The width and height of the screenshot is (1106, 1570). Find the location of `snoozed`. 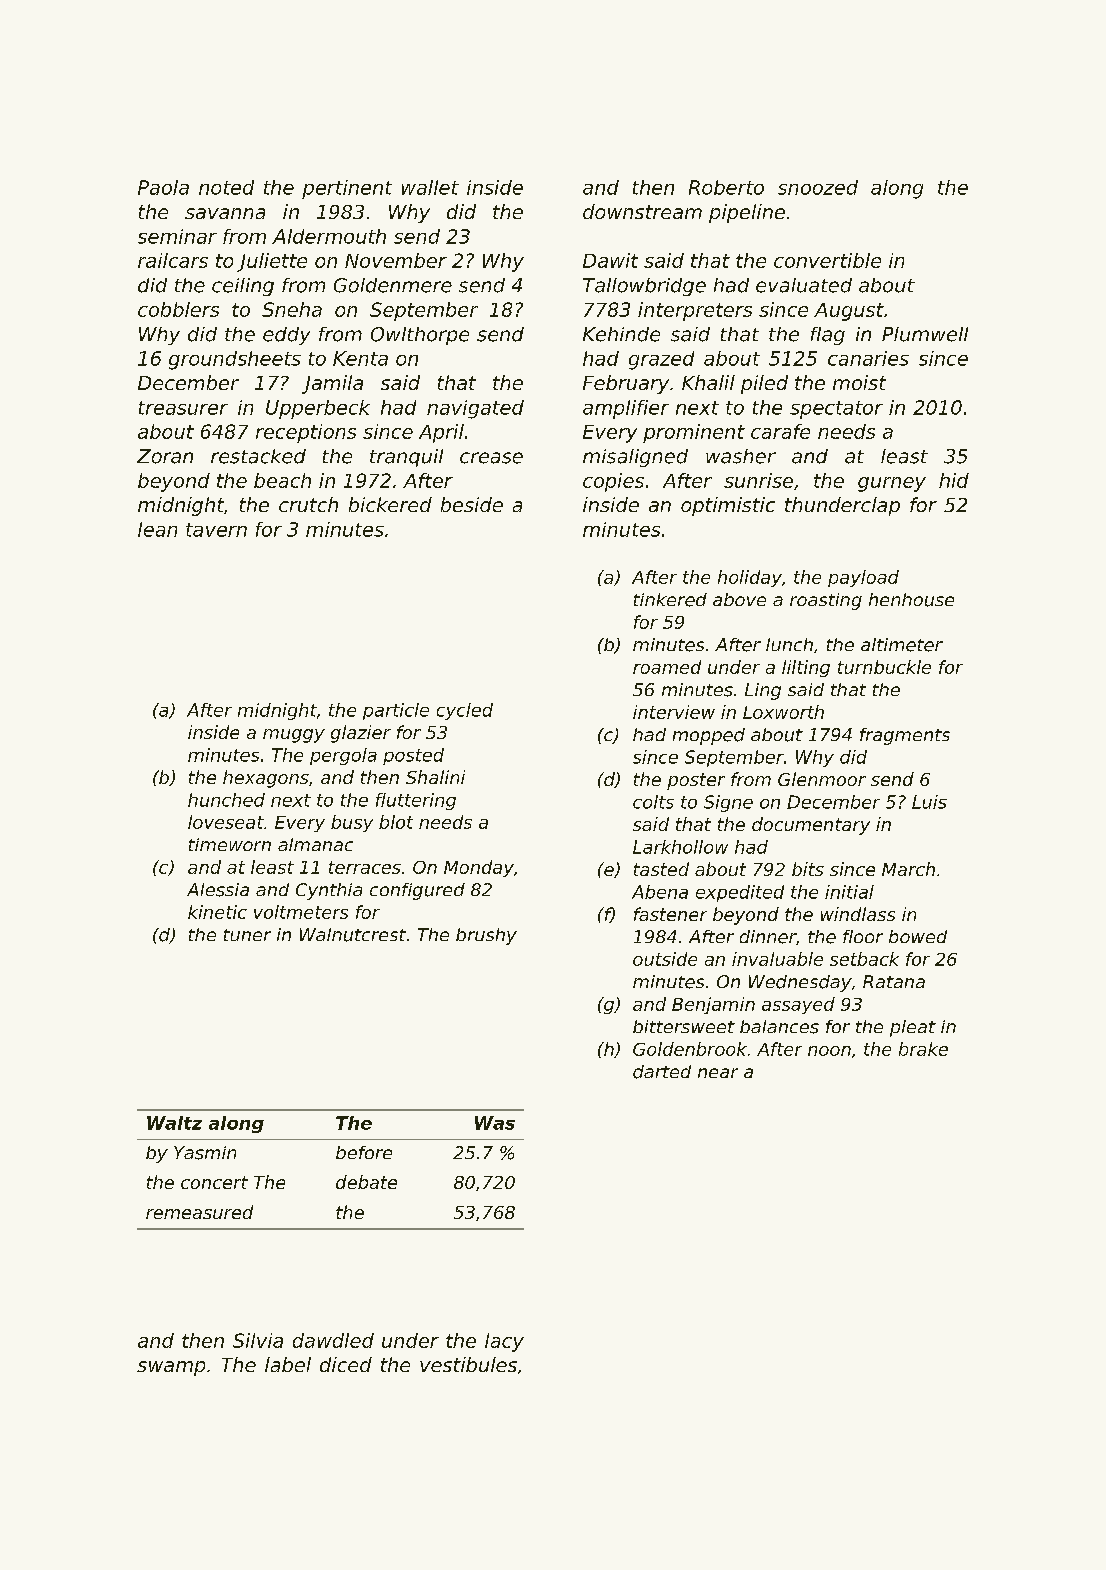

snoozed is located at coordinates (818, 187).
